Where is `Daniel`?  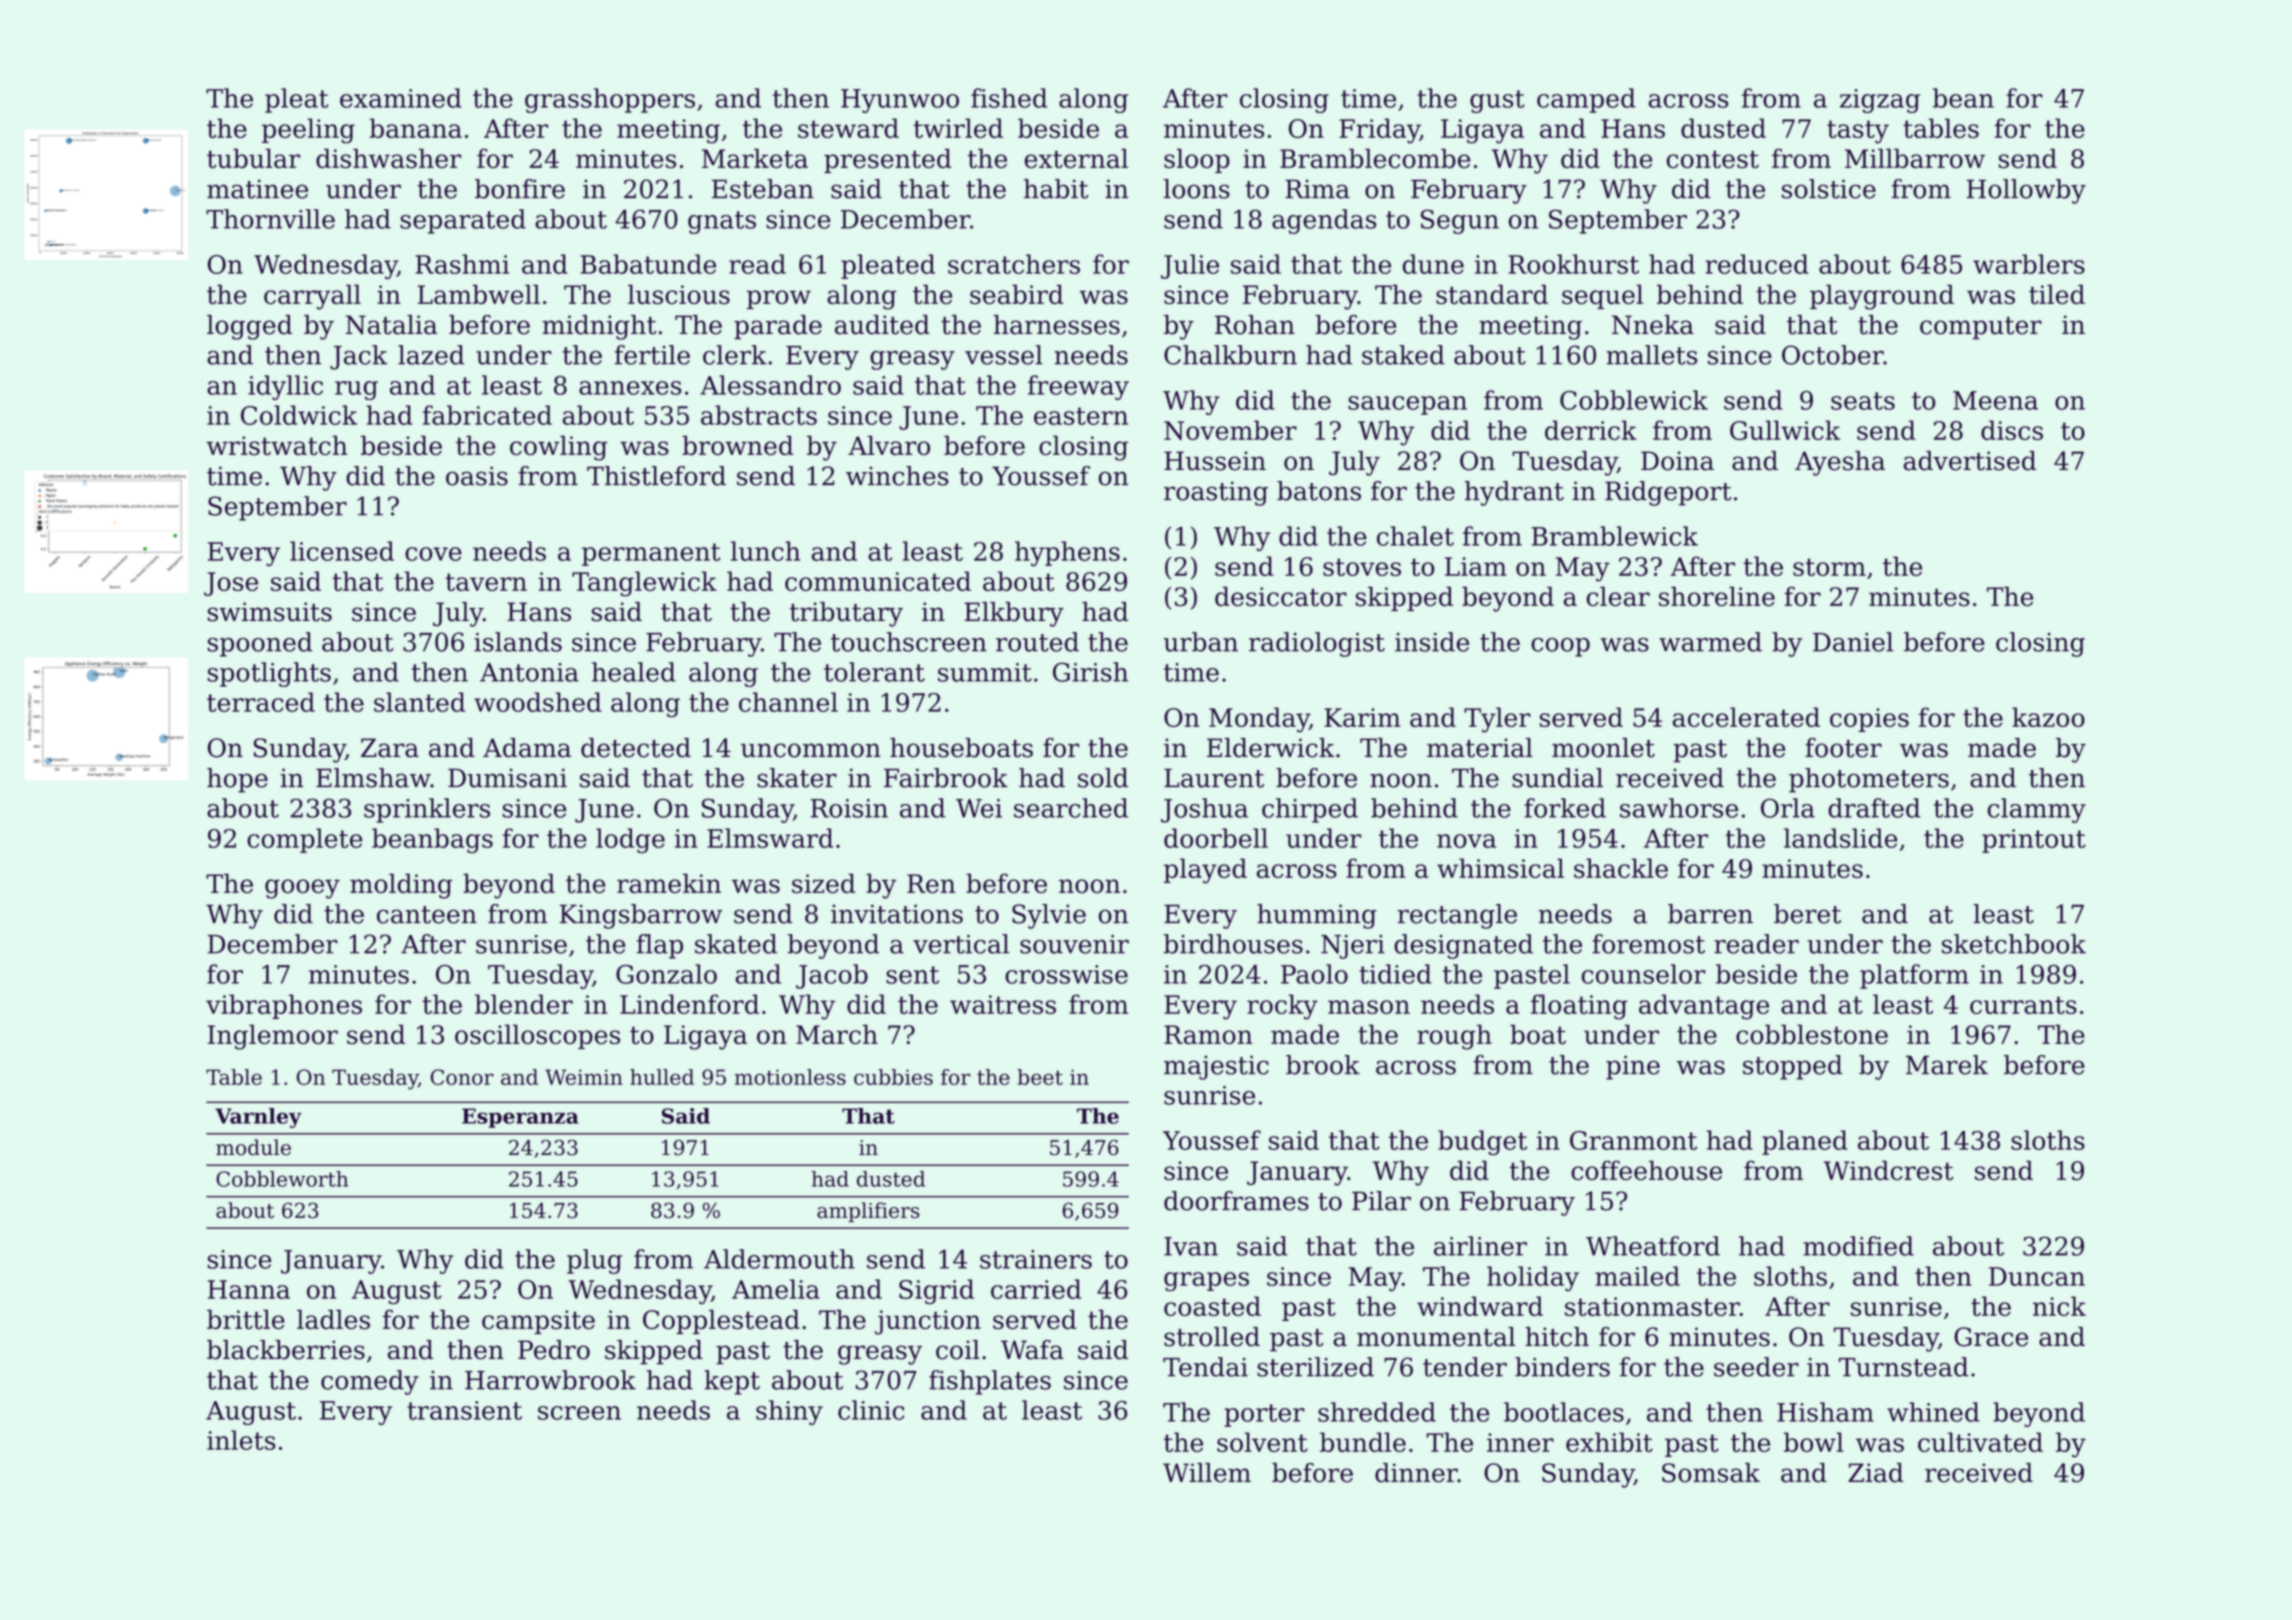
Daniel is located at coordinates (1853, 642).
